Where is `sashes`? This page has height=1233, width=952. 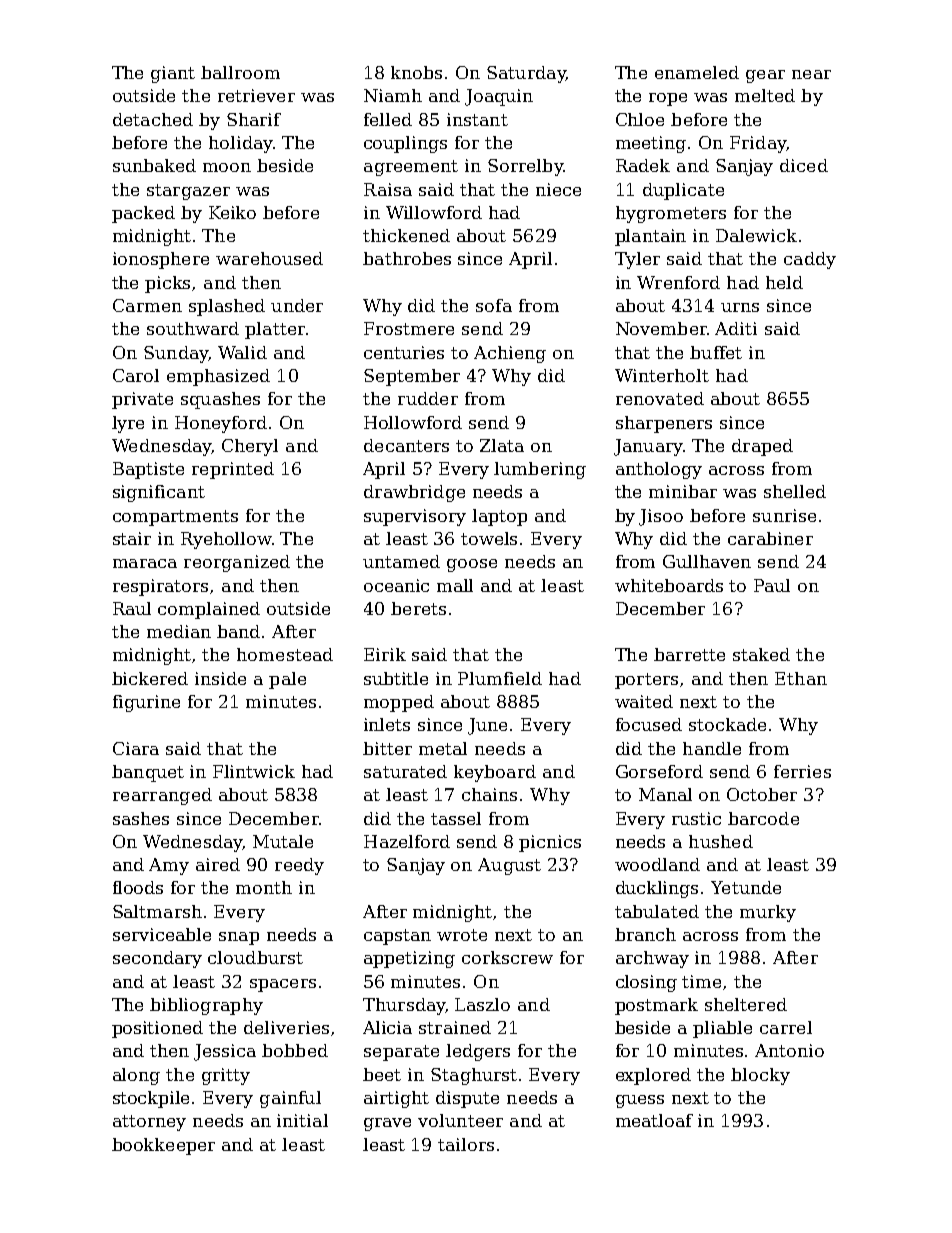 sashes is located at coordinates (141, 818).
